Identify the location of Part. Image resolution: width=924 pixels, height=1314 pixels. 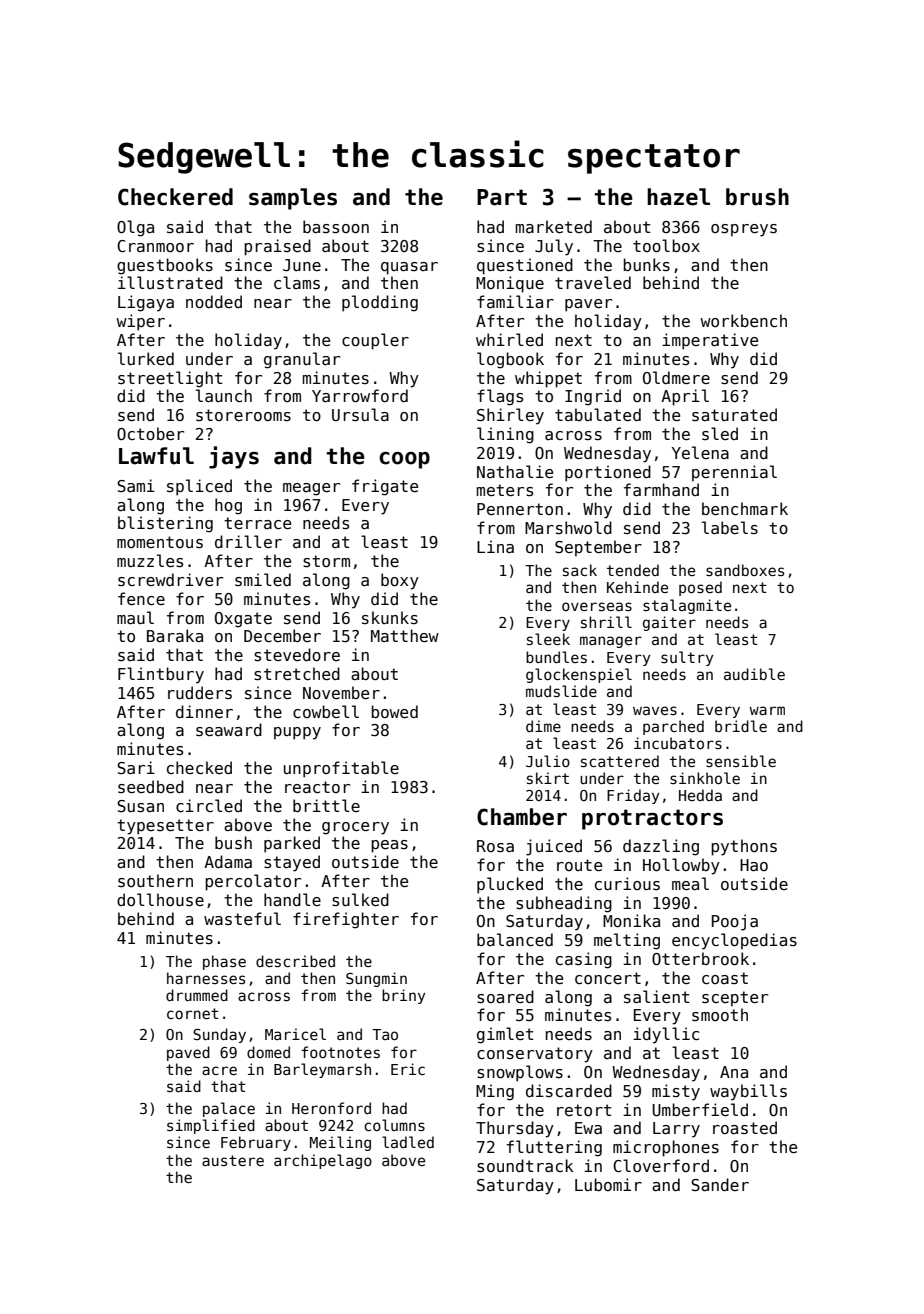
(502, 197).
